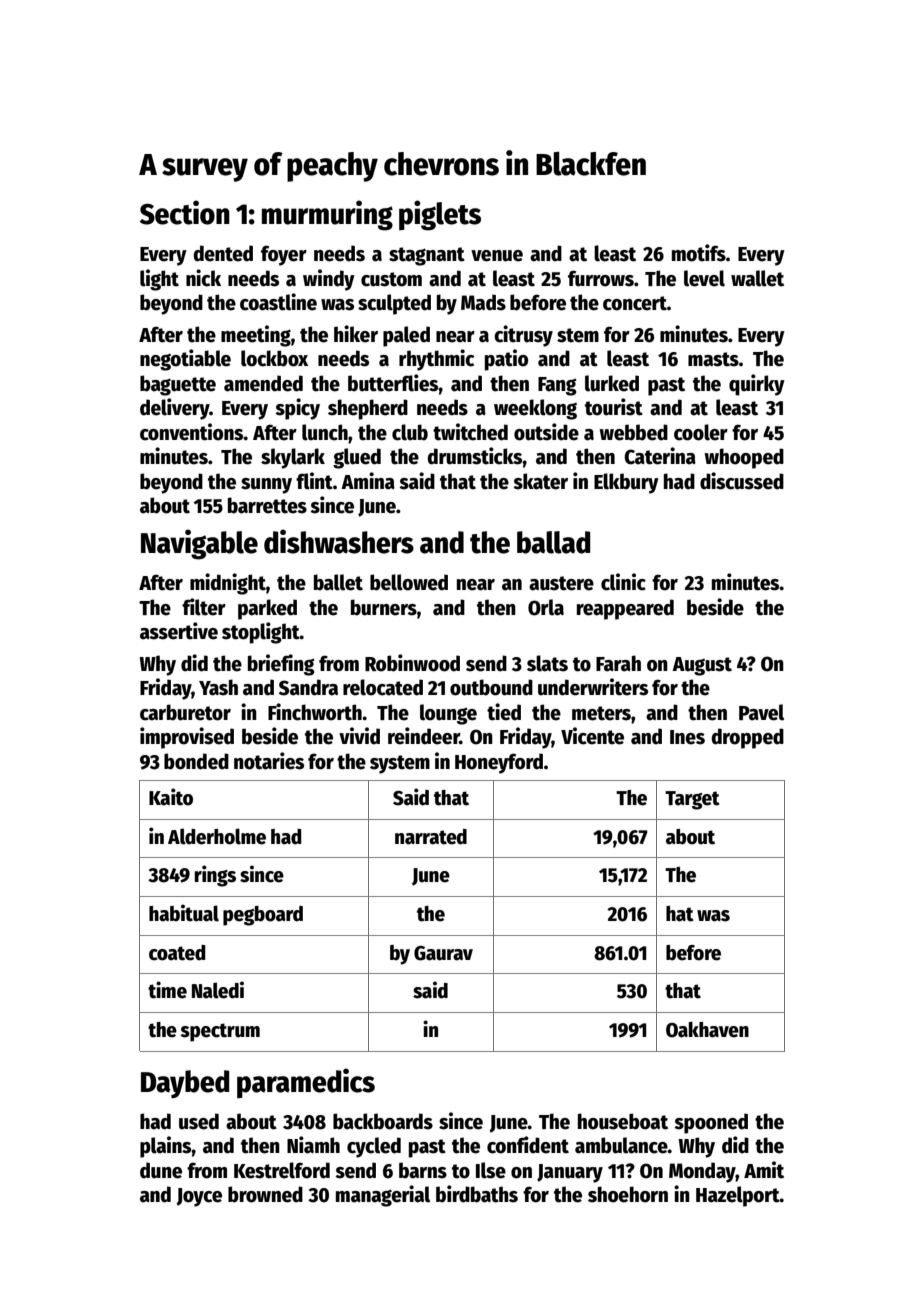  What do you see at coordinates (742, 481) in the image?
I see `discussed` at bounding box center [742, 481].
